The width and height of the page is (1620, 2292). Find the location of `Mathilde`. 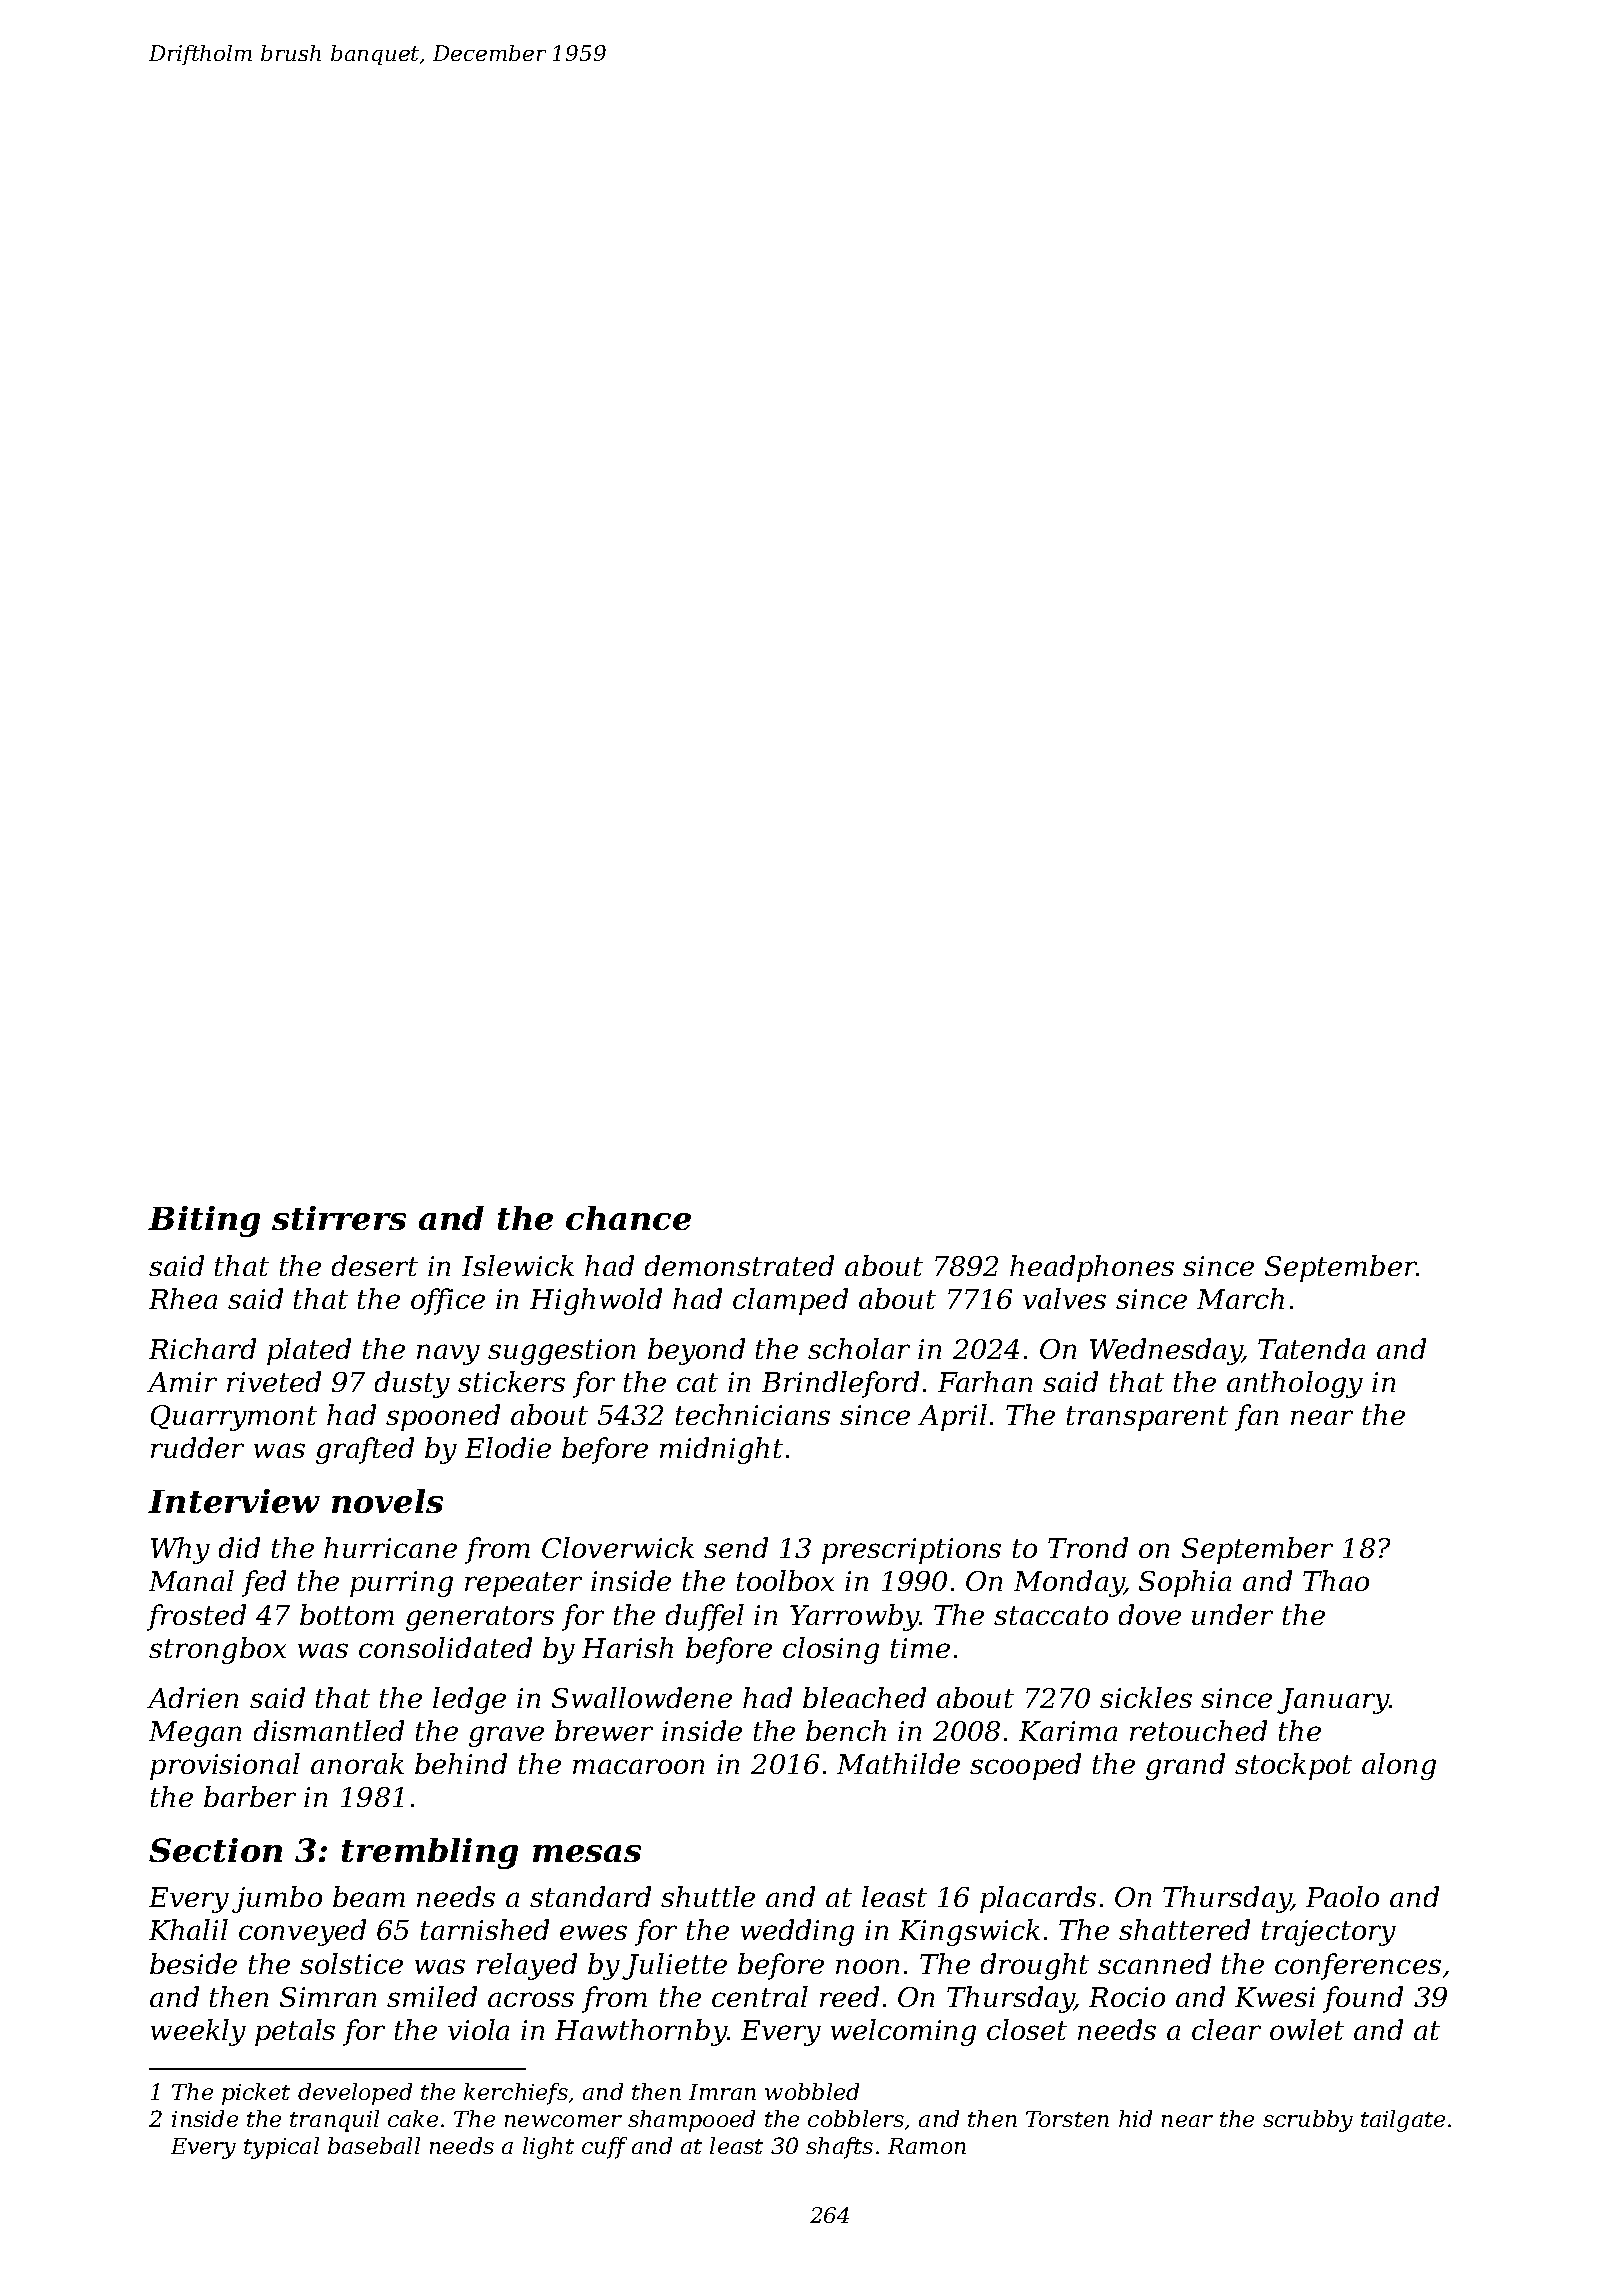

Mathilde is located at coordinates (898, 1763).
